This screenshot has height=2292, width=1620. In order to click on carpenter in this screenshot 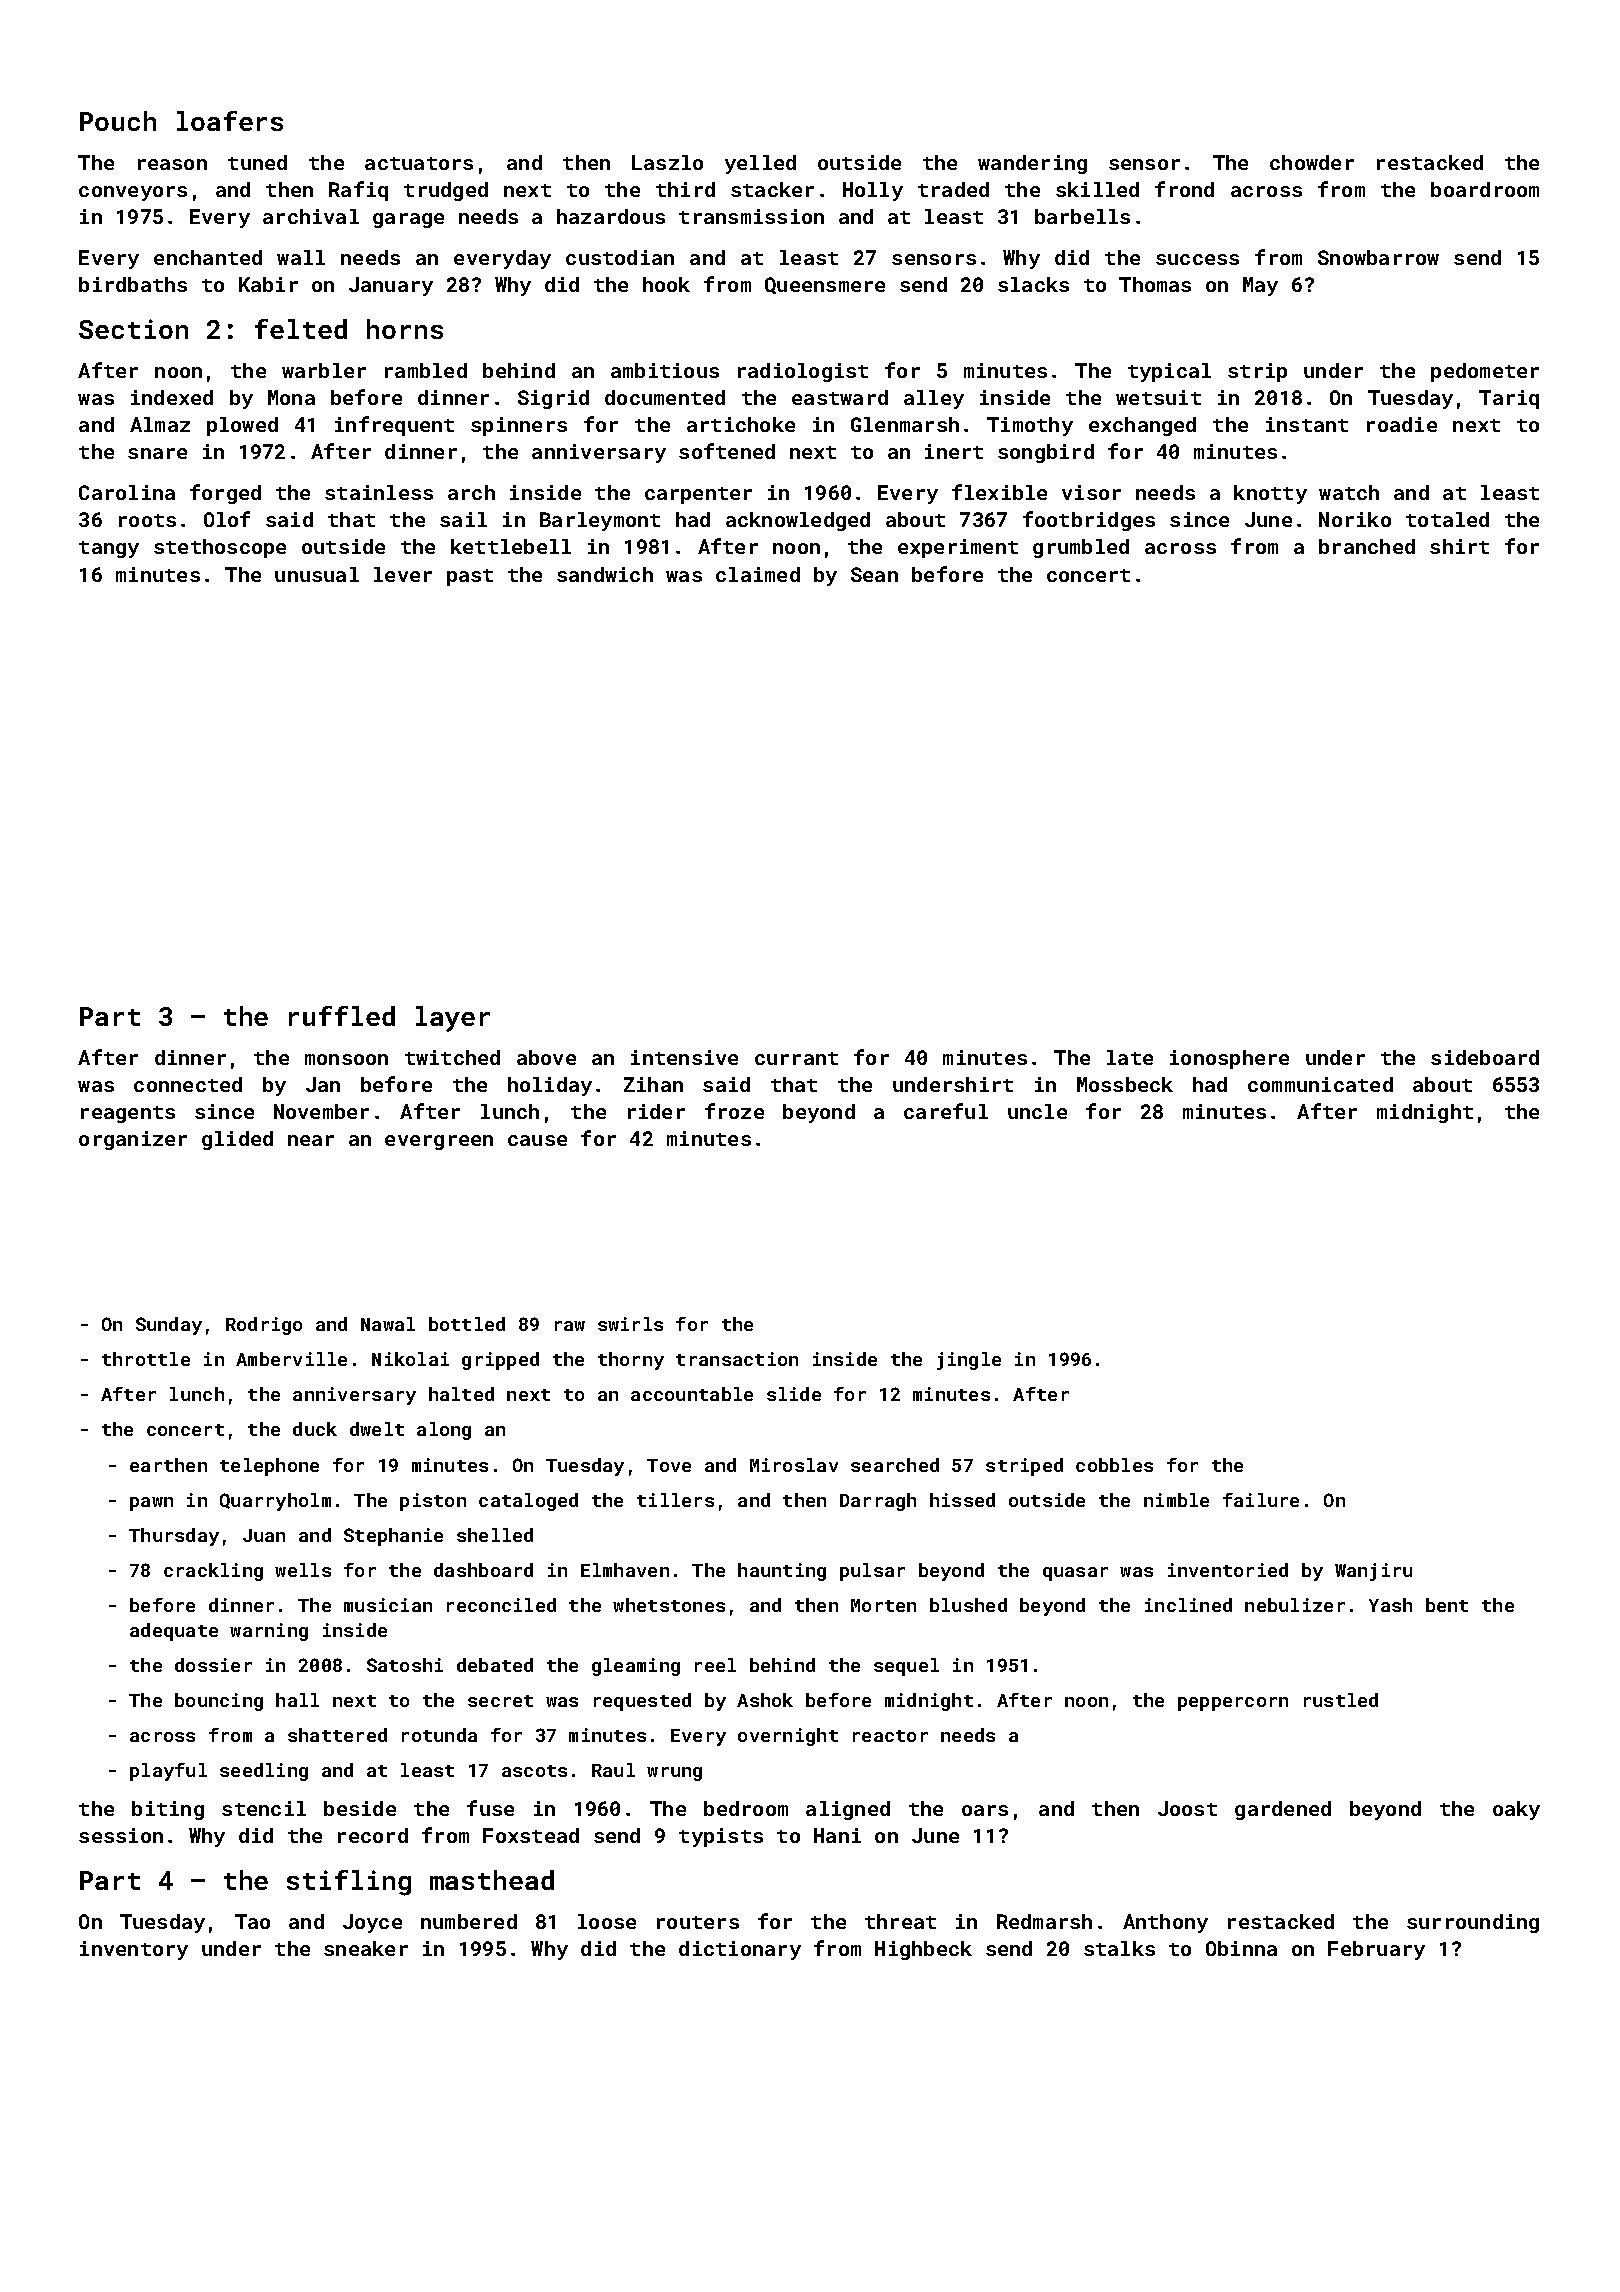, I will do `click(698, 495)`.
